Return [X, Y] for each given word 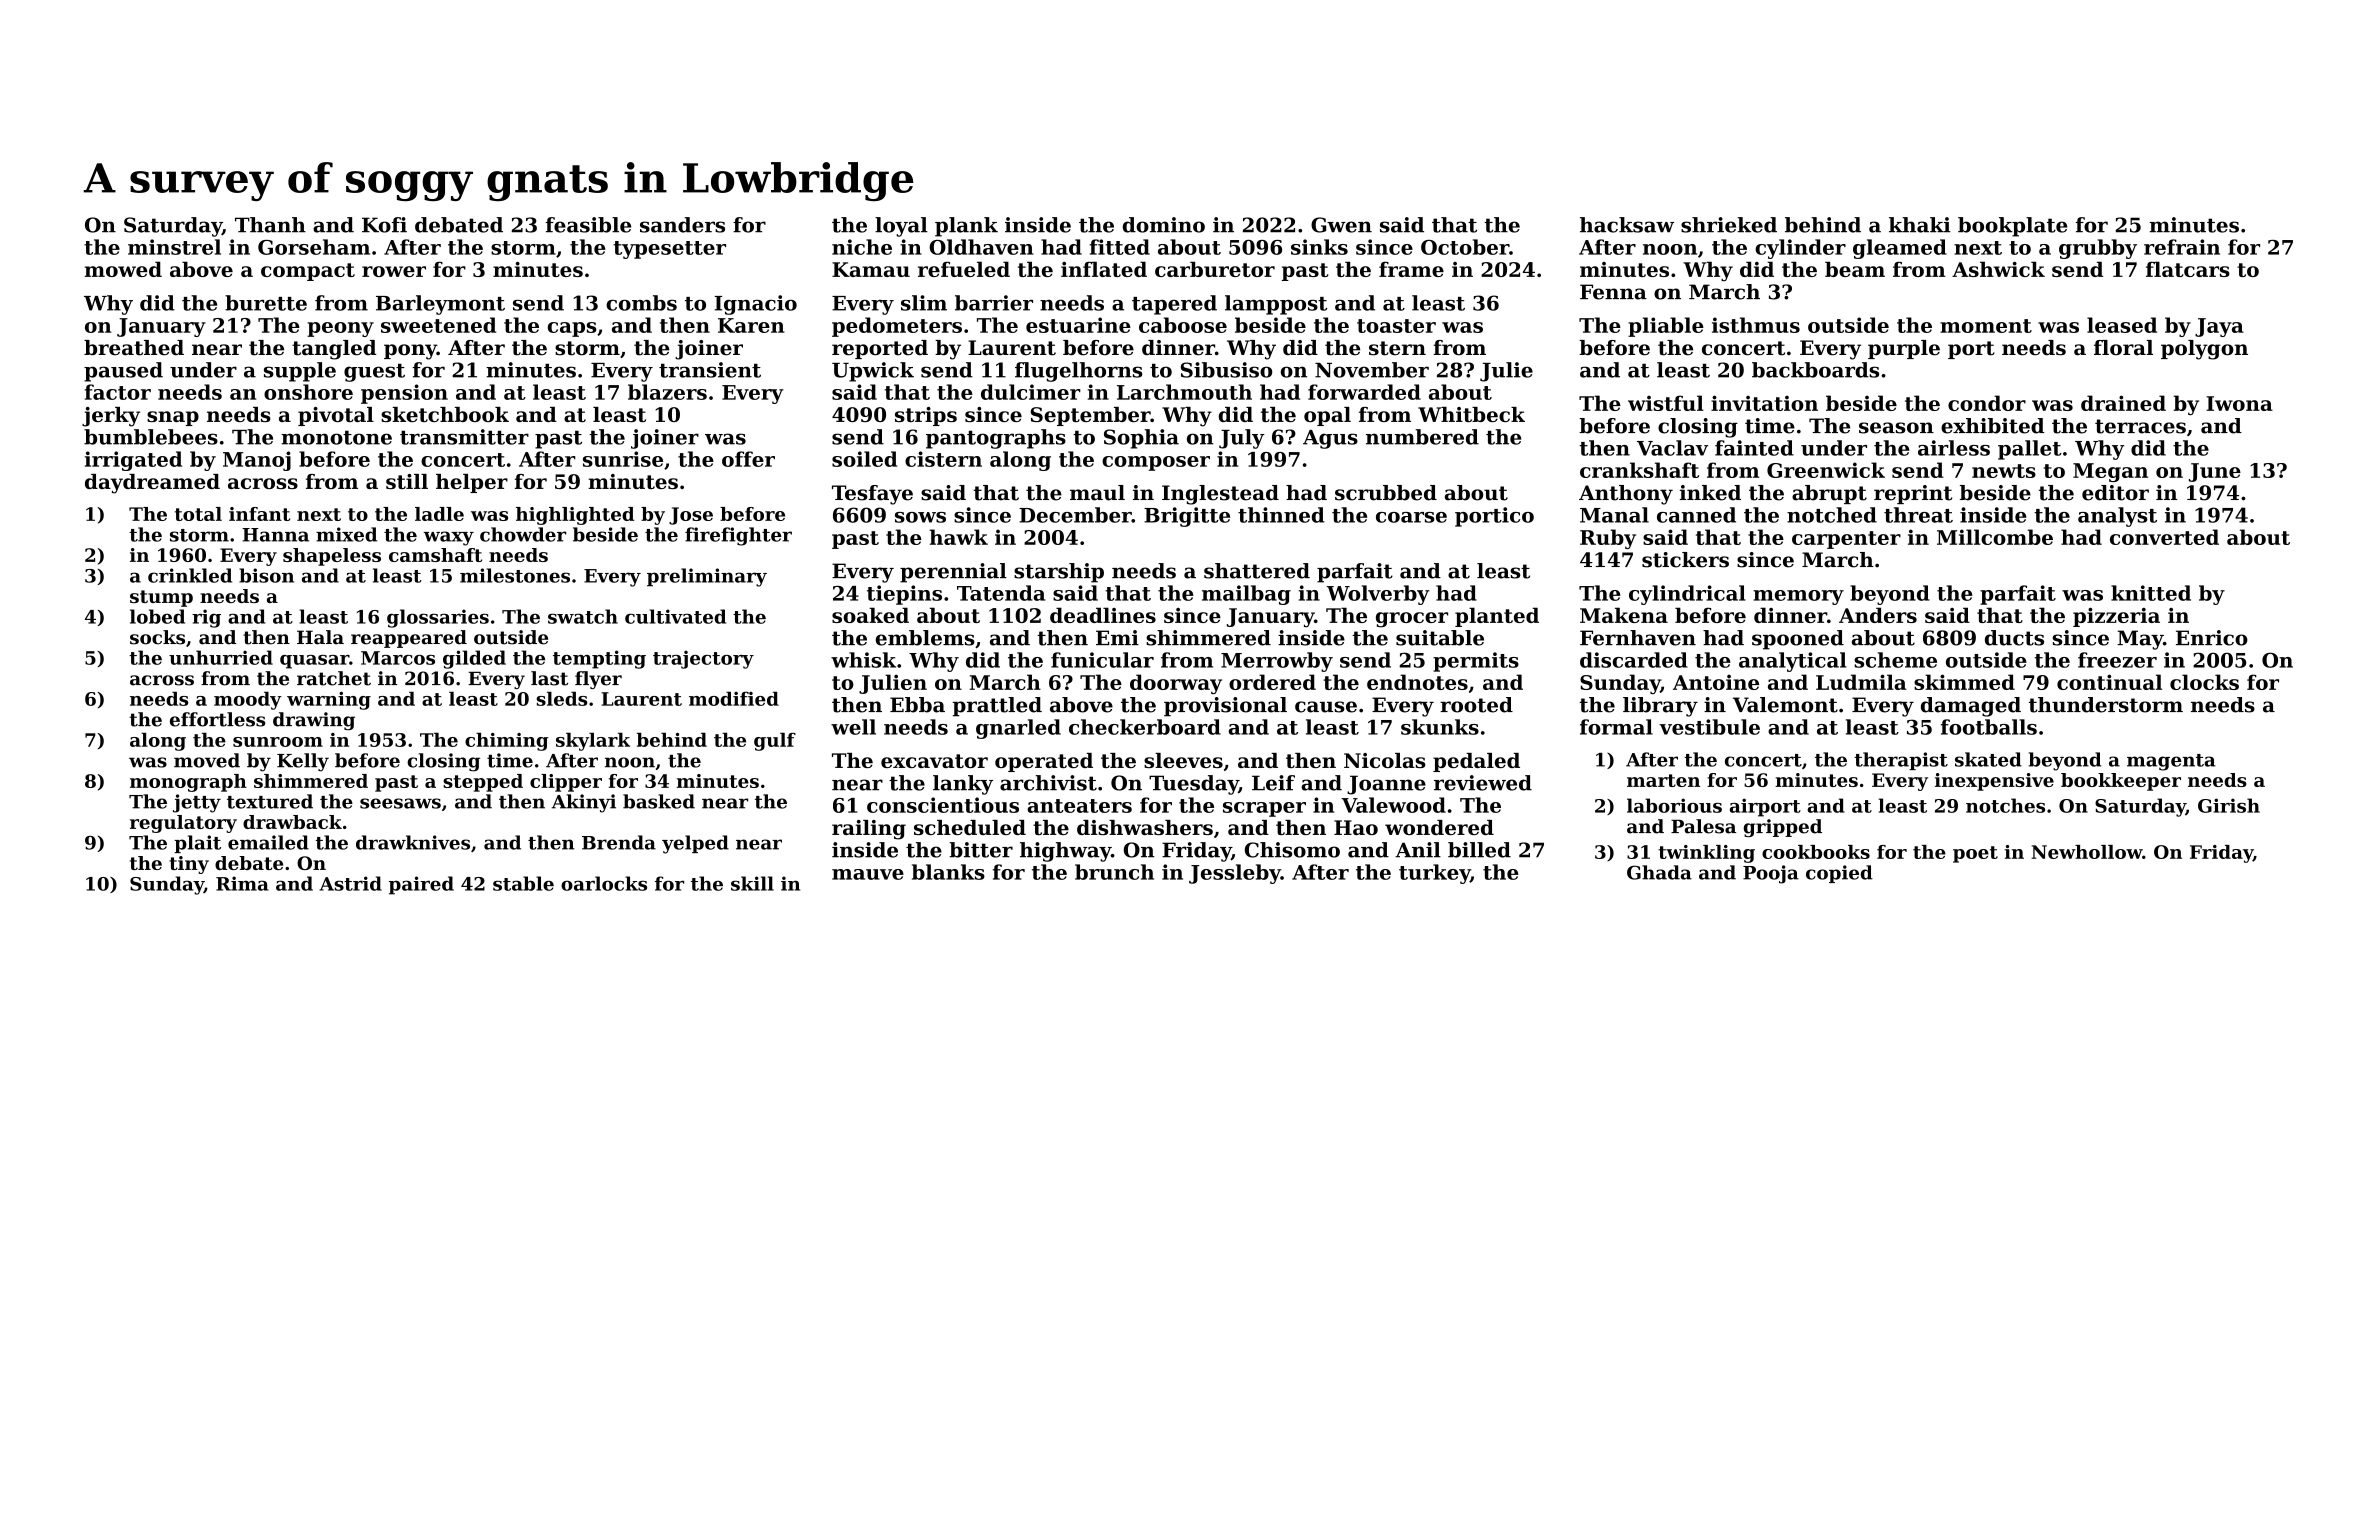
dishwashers [1145, 827]
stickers [1685, 560]
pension [404, 394]
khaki [1920, 225]
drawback [292, 822]
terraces [2140, 426]
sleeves [1183, 760]
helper [472, 483]
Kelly [303, 762]
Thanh [270, 225]
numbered [1422, 437]
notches [2005, 805]
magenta [2171, 762]
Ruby [1608, 539]
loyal [901, 227]
